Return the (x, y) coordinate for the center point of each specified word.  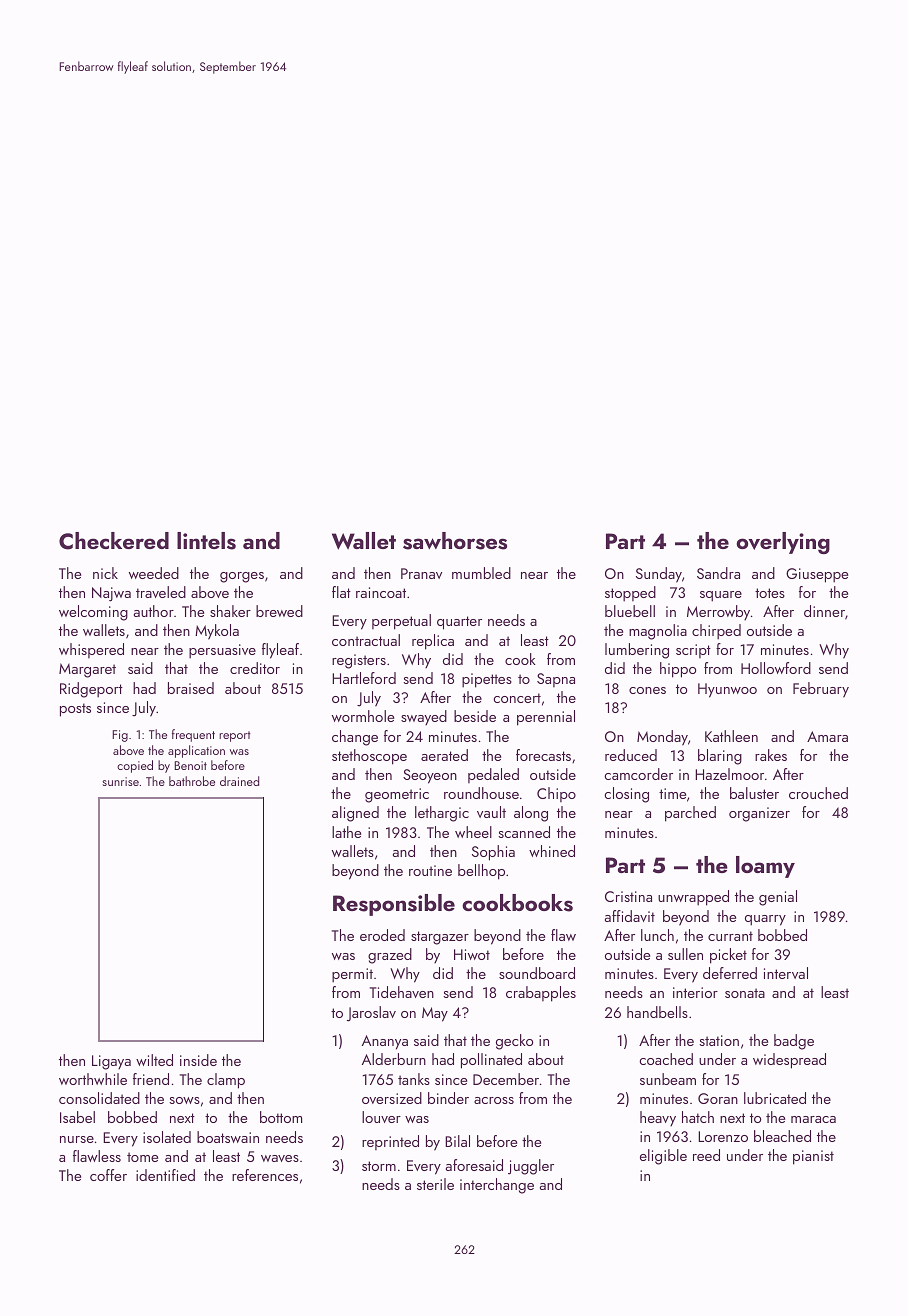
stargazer (440, 938)
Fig (120, 736)
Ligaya (111, 1062)
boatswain (228, 1137)
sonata (745, 993)
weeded (154, 573)
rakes (771, 755)
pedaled (493, 775)
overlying (783, 543)
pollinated (491, 1061)
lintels (206, 541)
